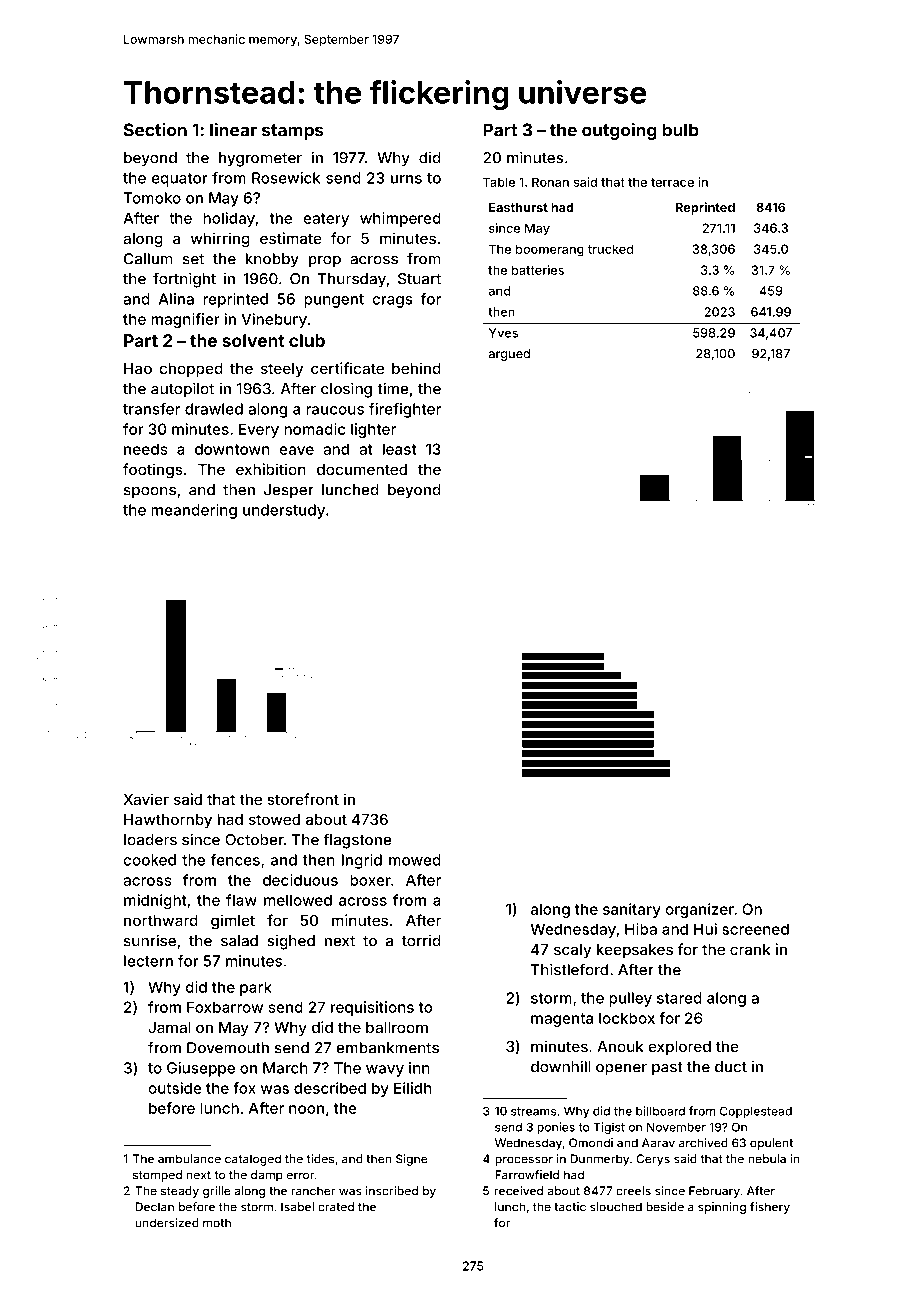 The width and height of the screenshot is (924, 1314). What do you see at coordinates (610, 249) in the screenshot?
I see `trucked` at bounding box center [610, 249].
